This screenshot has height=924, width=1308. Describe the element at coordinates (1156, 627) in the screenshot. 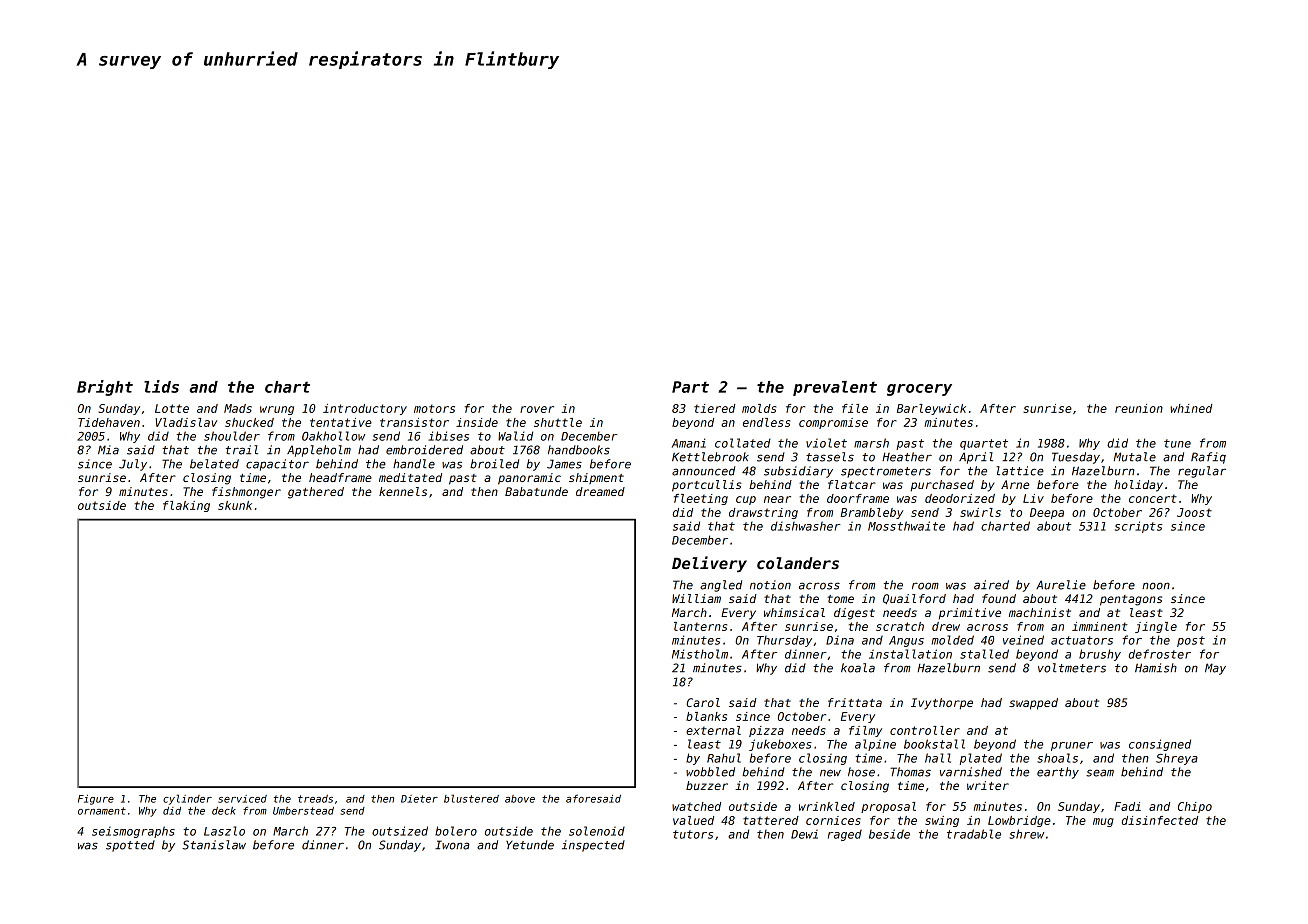

I see `jingle` at that location.
